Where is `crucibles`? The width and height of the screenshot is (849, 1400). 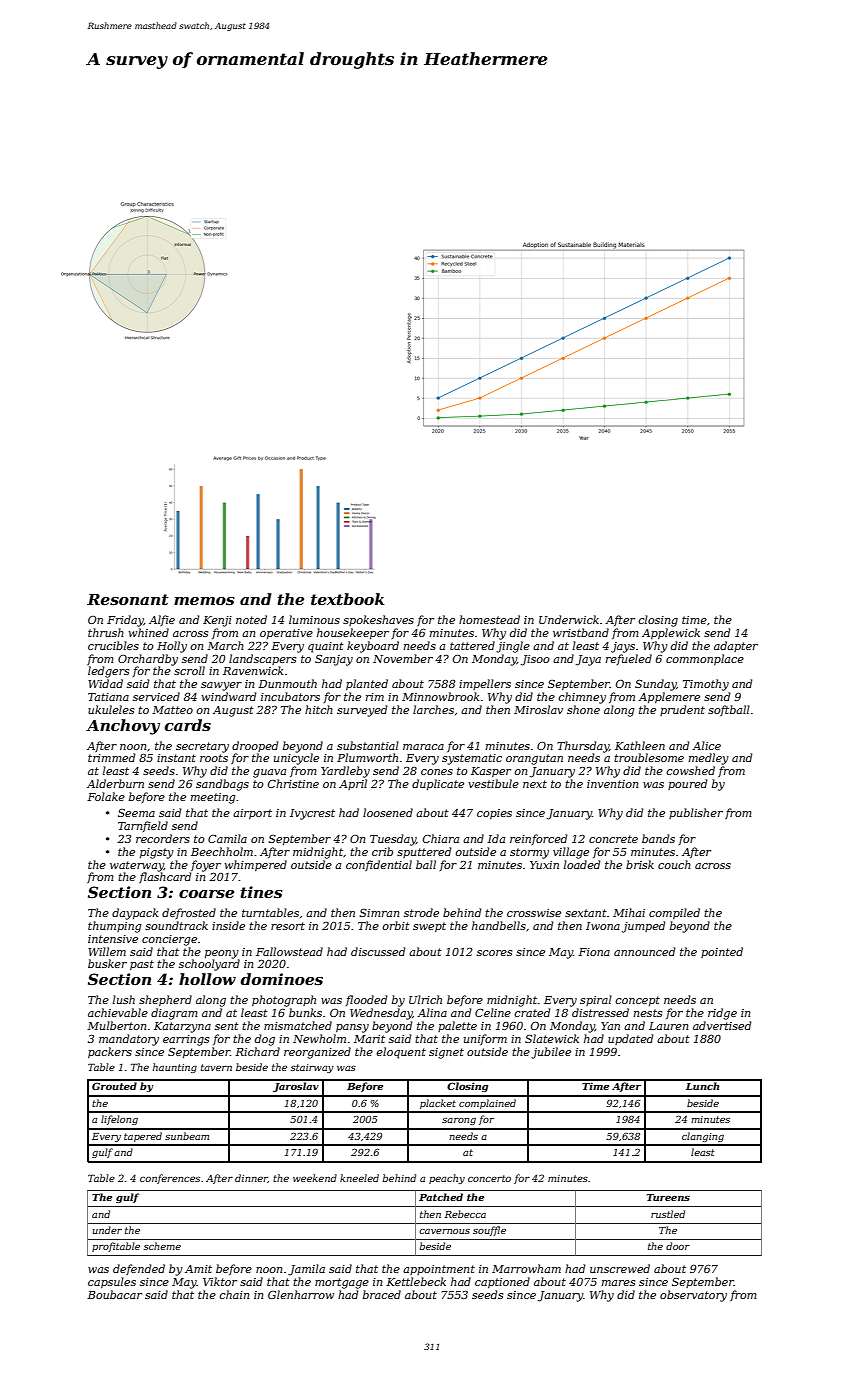 crucibles is located at coordinates (113, 645).
